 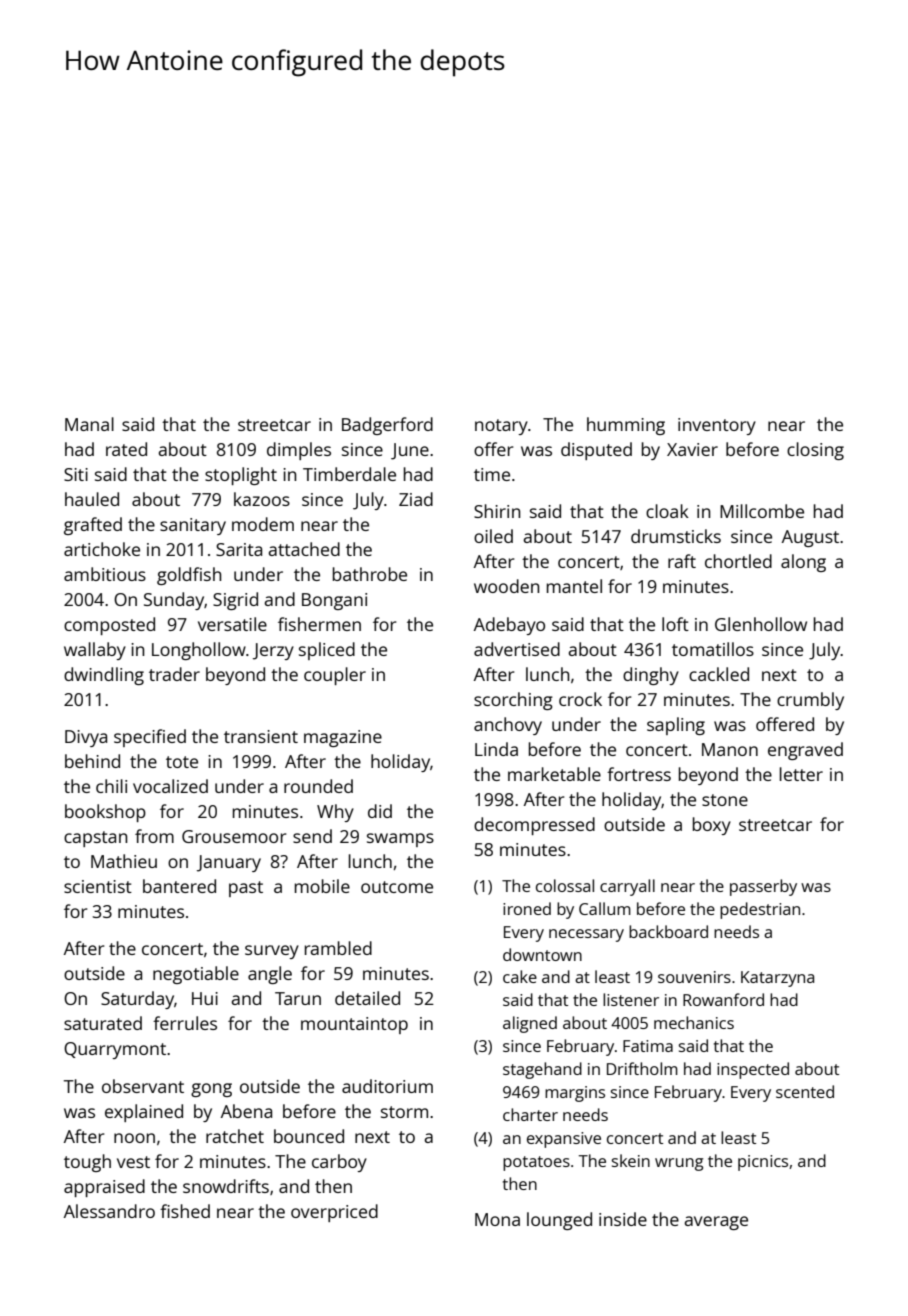 I want to click on Shirin, so click(x=497, y=511).
